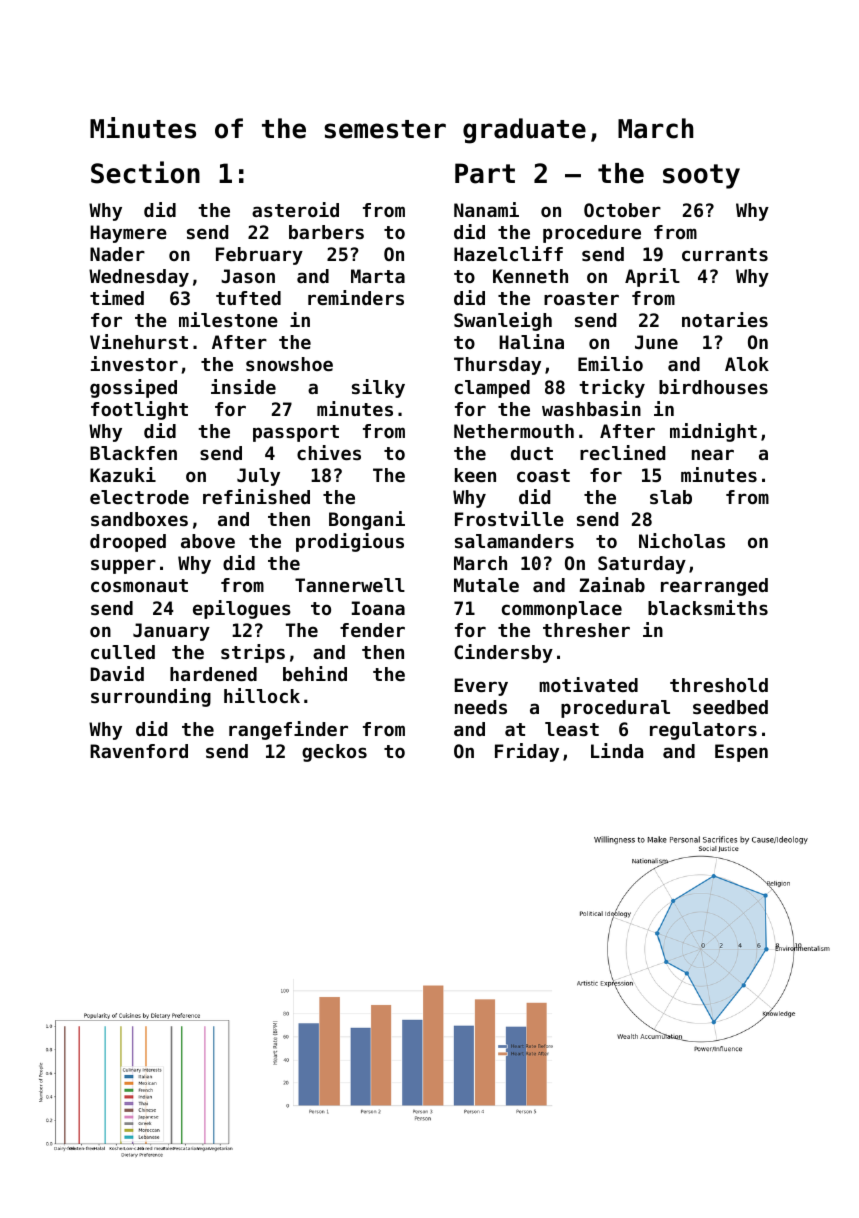 The image size is (859, 1218). What do you see at coordinates (133, 453) in the screenshot?
I see `Blackfen` at bounding box center [133, 453].
